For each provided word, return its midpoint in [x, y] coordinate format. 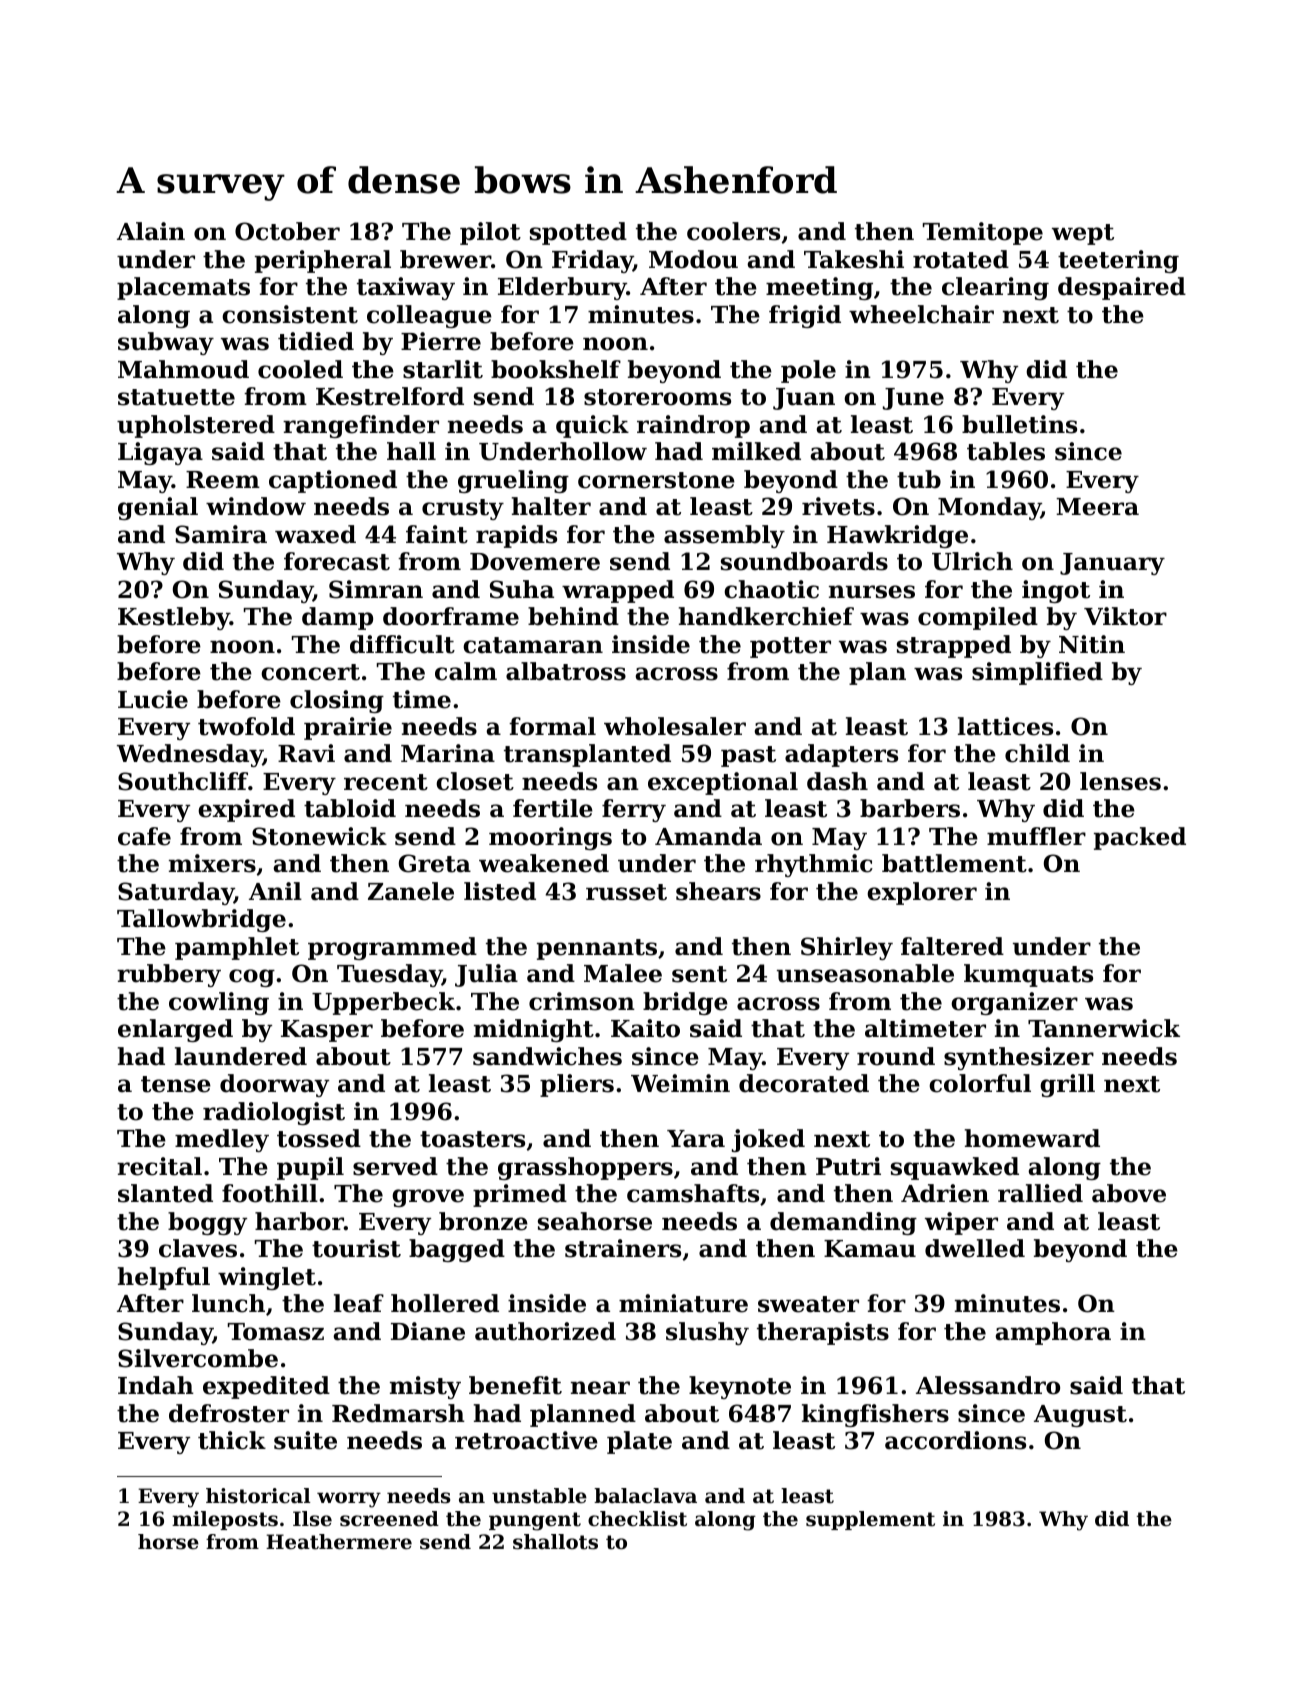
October [287, 231]
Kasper [327, 1031]
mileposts [225, 1520]
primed [520, 1195]
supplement [870, 1520]
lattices [1005, 726]
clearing [995, 288]
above [1129, 1193]
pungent [535, 1521]
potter [790, 647]
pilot [490, 233]
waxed [315, 534]
